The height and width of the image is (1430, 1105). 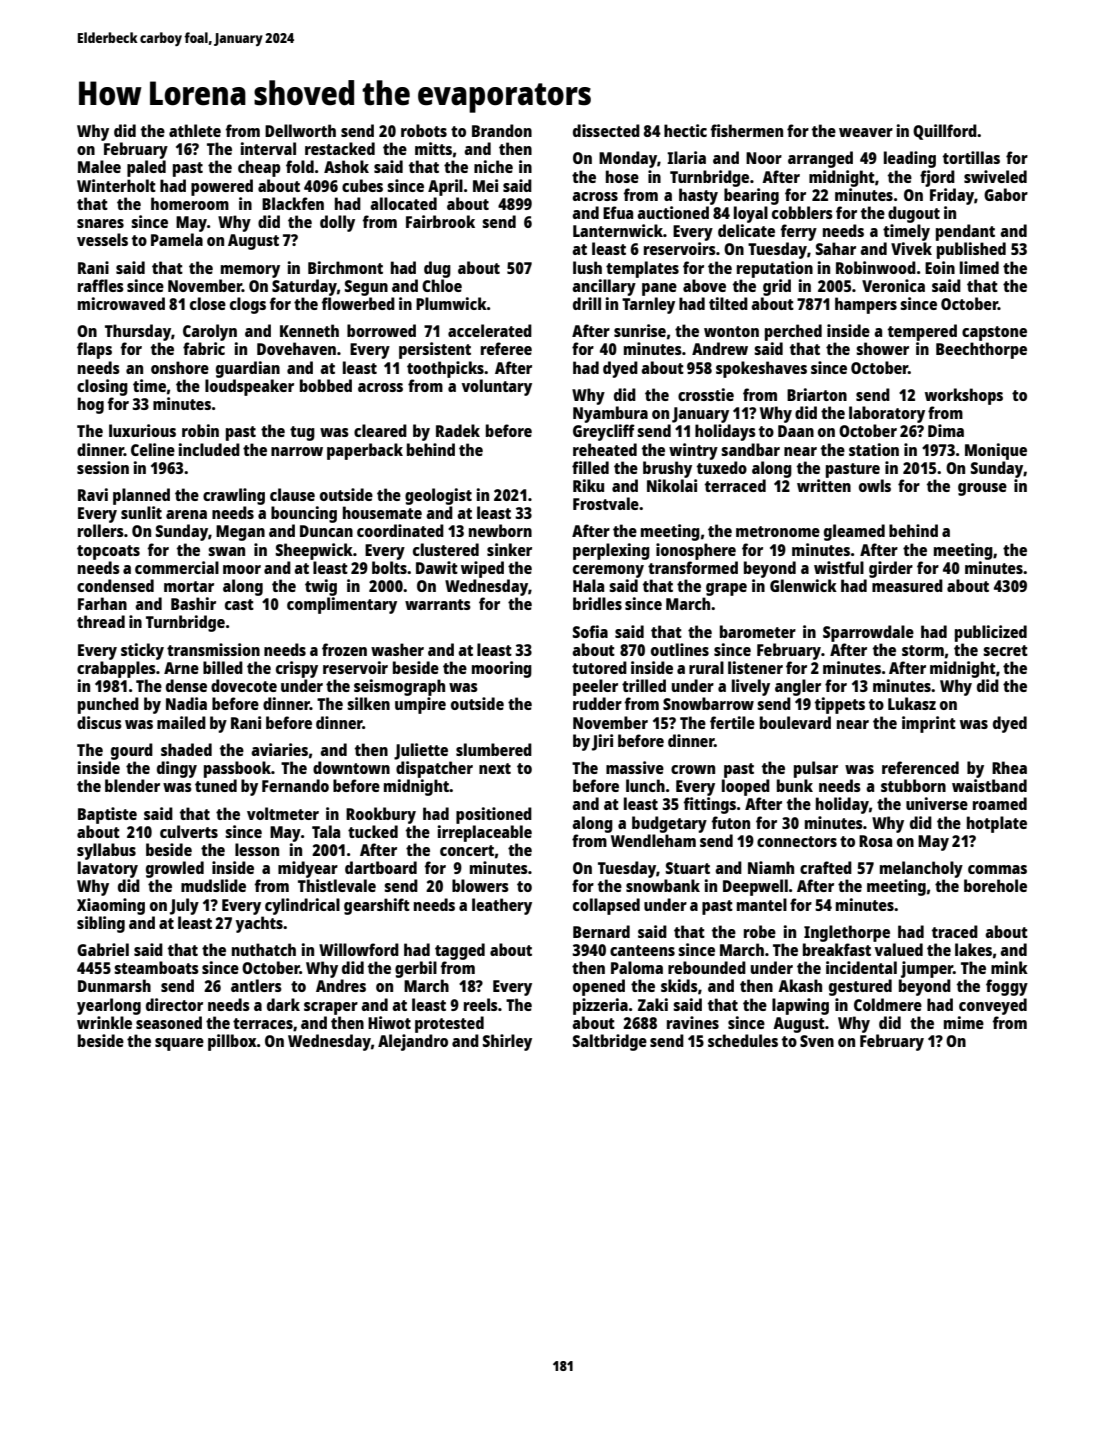 What do you see at coordinates (420, 705) in the image?
I see `umpire` at bounding box center [420, 705].
